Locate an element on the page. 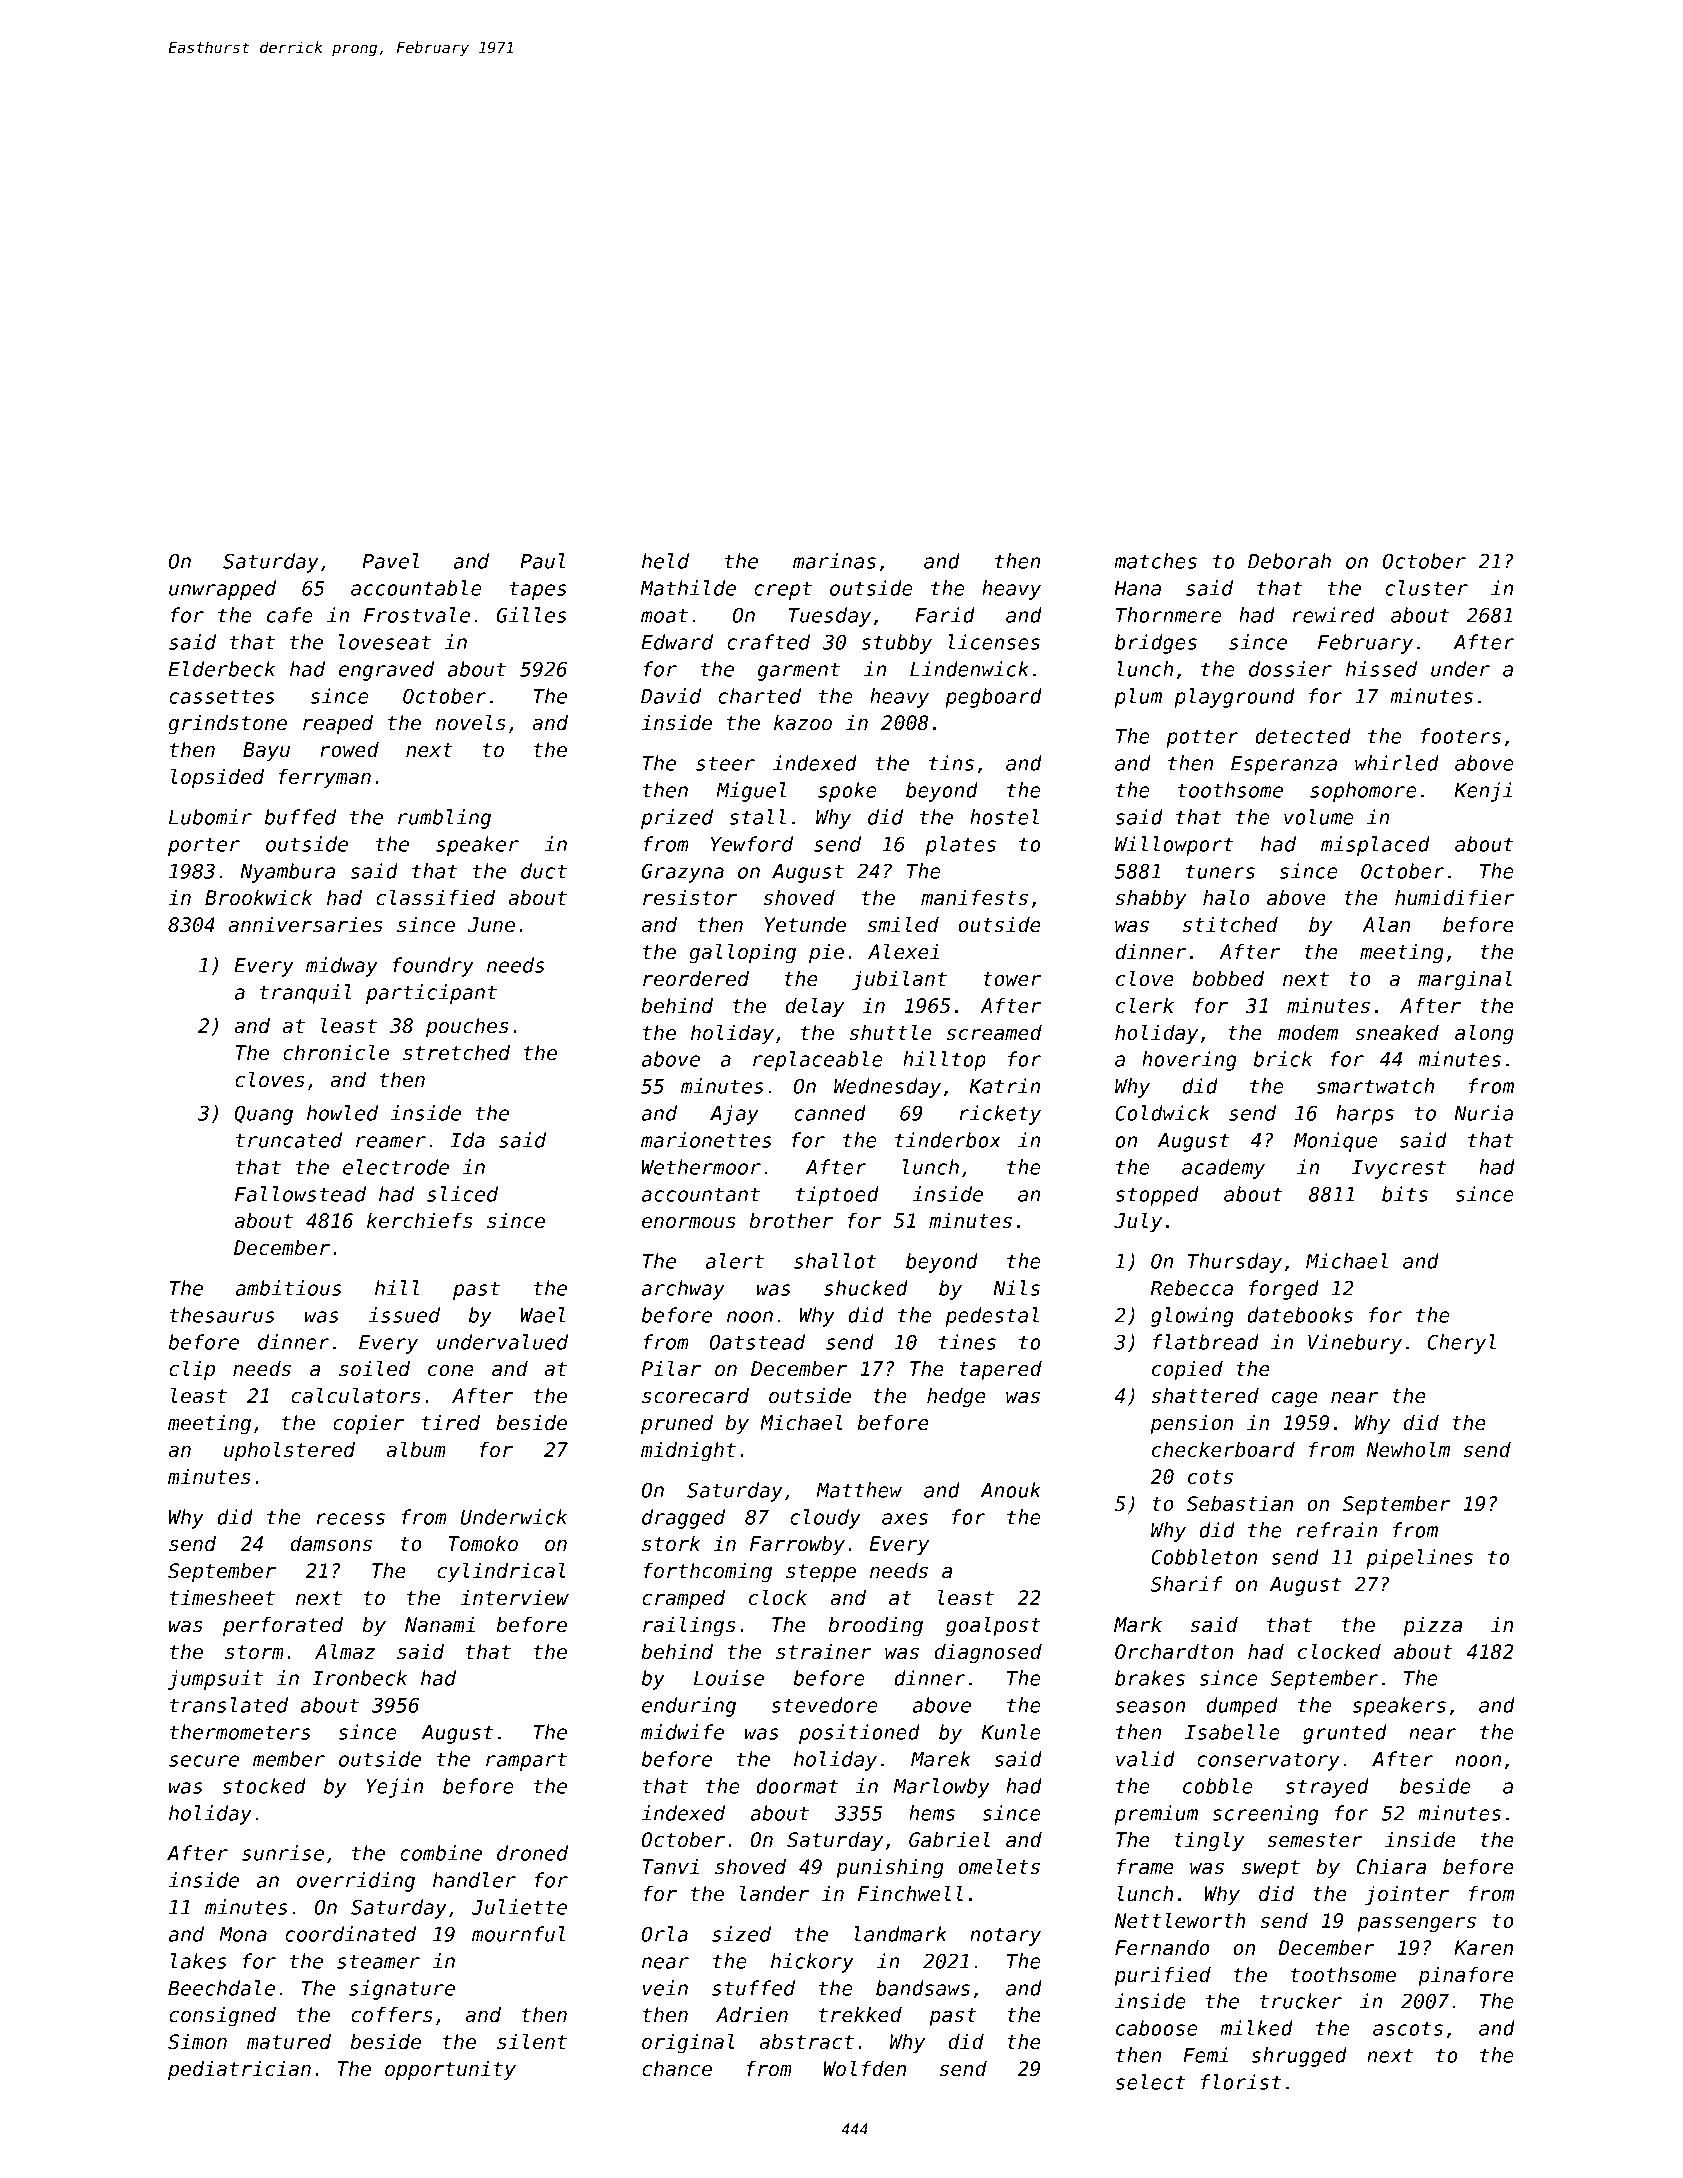 The width and height of the image is (1683, 2178). playground is located at coordinates (1234, 698).
